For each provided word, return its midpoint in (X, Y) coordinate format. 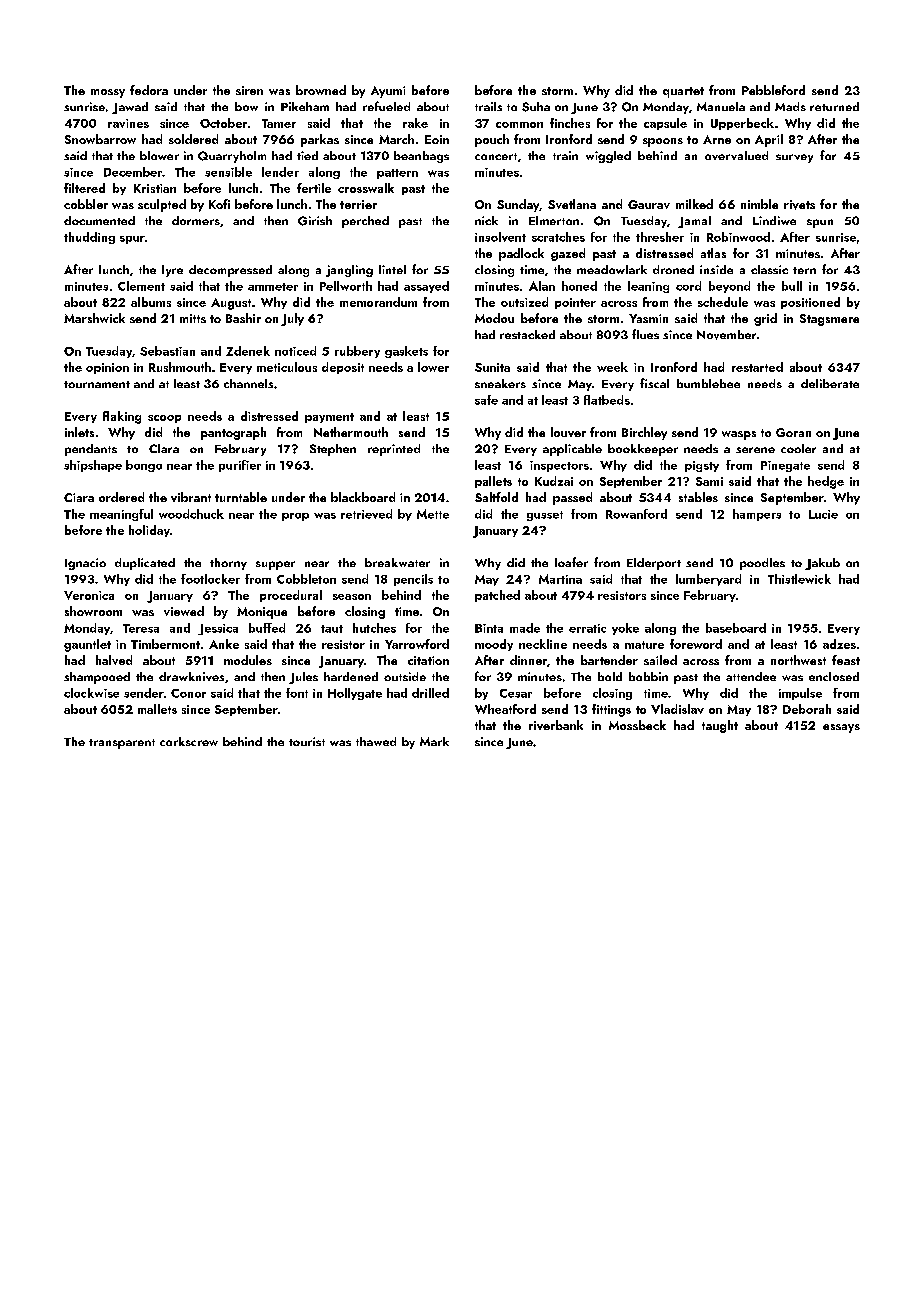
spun (820, 223)
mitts (193, 318)
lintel (392, 269)
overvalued (736, 155)
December (133, 172)
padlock (521, 254)
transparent (122, 744)
